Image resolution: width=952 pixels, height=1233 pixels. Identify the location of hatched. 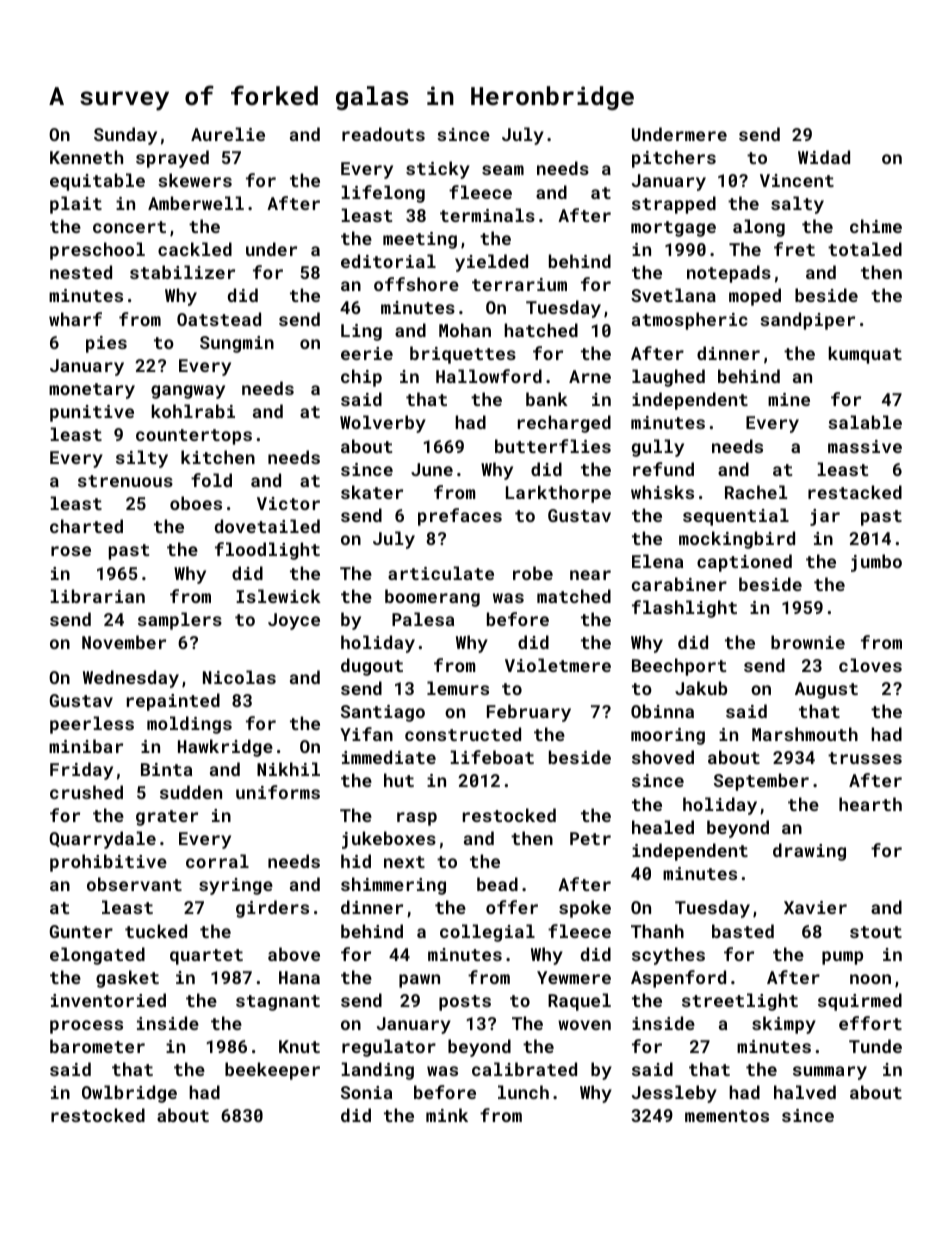
(541, 330).
